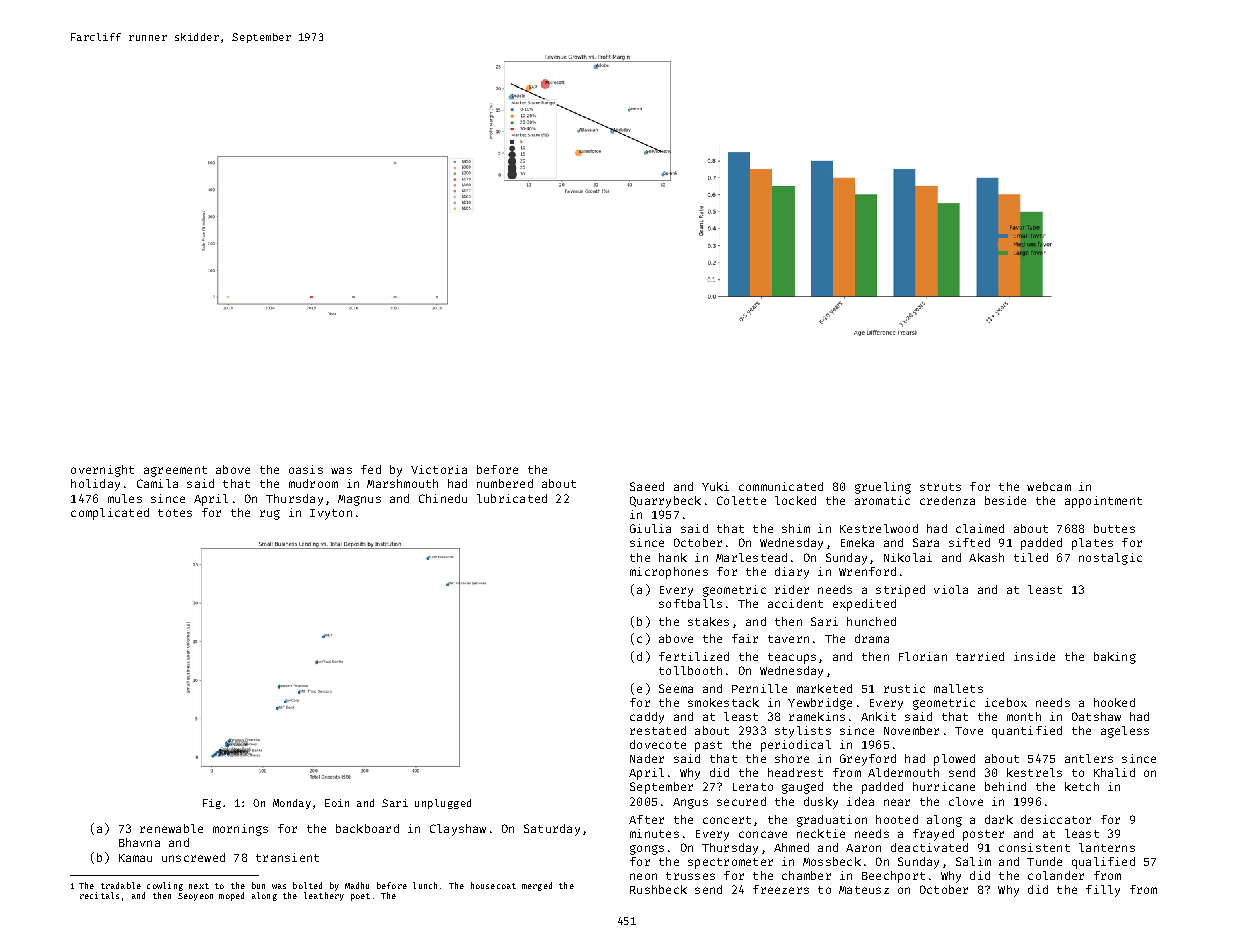 The image size is (1233, 952). I want to click on Eoin, so click(337, 803).
